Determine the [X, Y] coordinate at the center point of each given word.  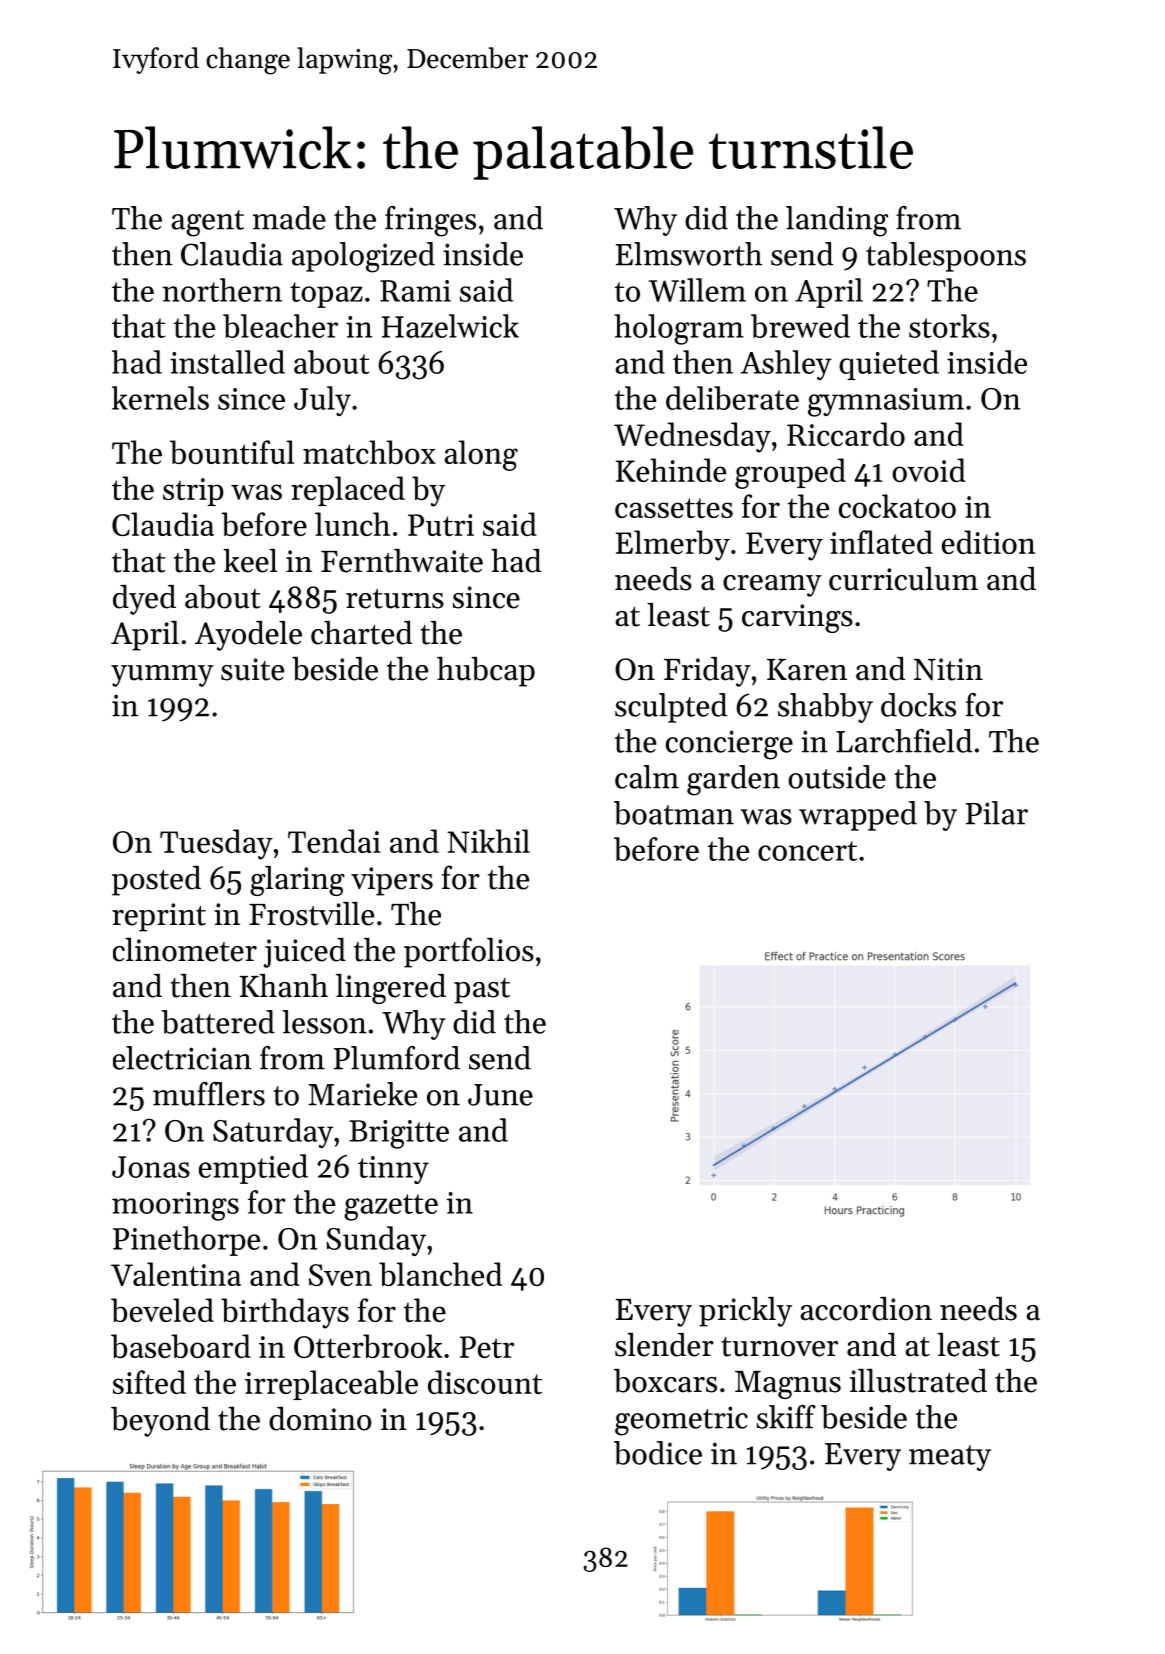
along [481, 455]
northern [222, 290]
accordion [866, 1309]
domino [320, 1419]
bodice [658, 1453]
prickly [745, 1312]
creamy [772, 586]
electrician [182, 1058]
